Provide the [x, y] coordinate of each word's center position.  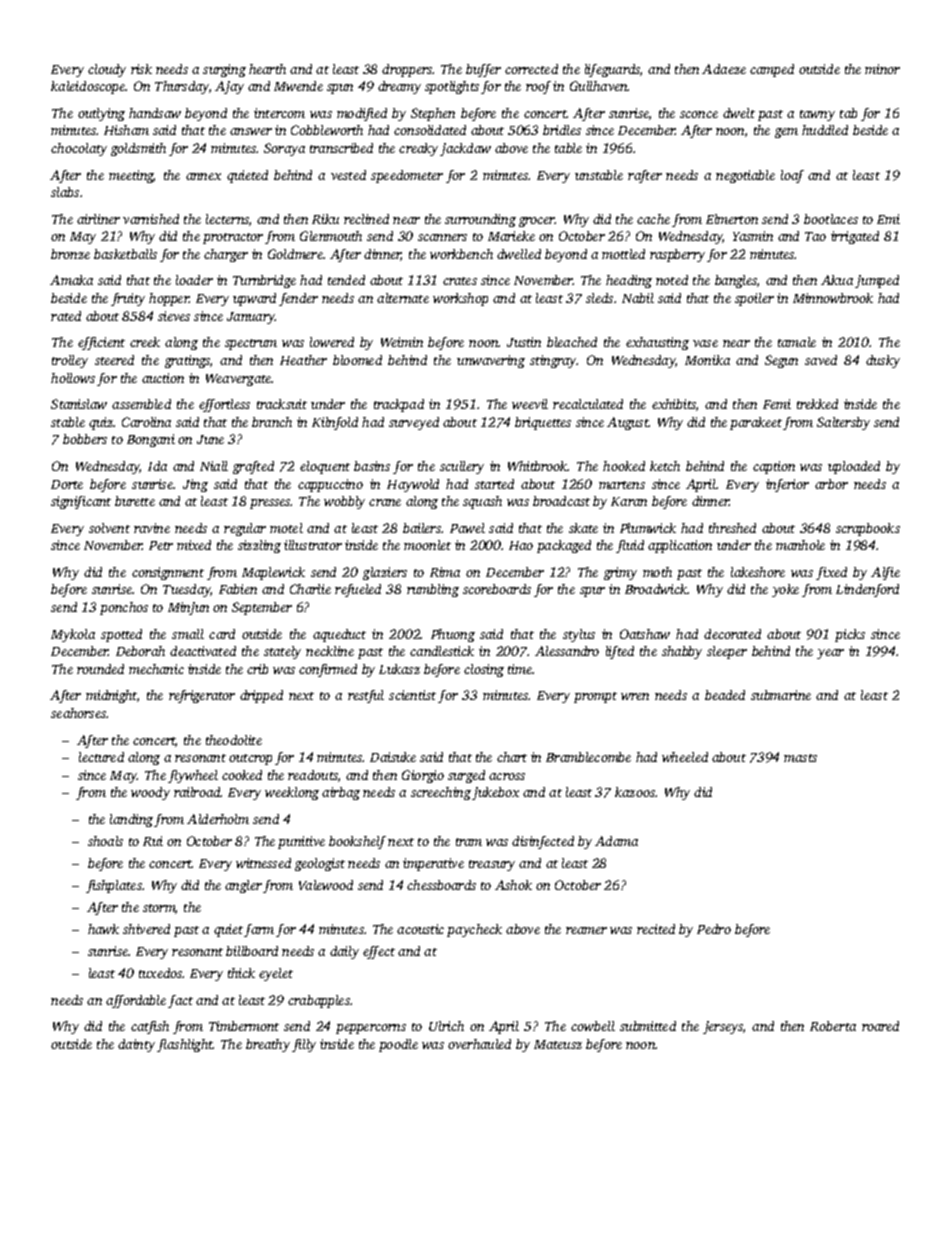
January [251, 318]
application [680, 546]
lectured [101, 757]
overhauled [479, 1044]
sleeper [727, 652]
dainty [136, 1045]
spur [592, 592]
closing [484, 670]
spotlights [452, 87]
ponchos [124, 608]
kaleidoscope [88, 87]
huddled [825, 130]
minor [882, 69]
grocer [537, 222]
